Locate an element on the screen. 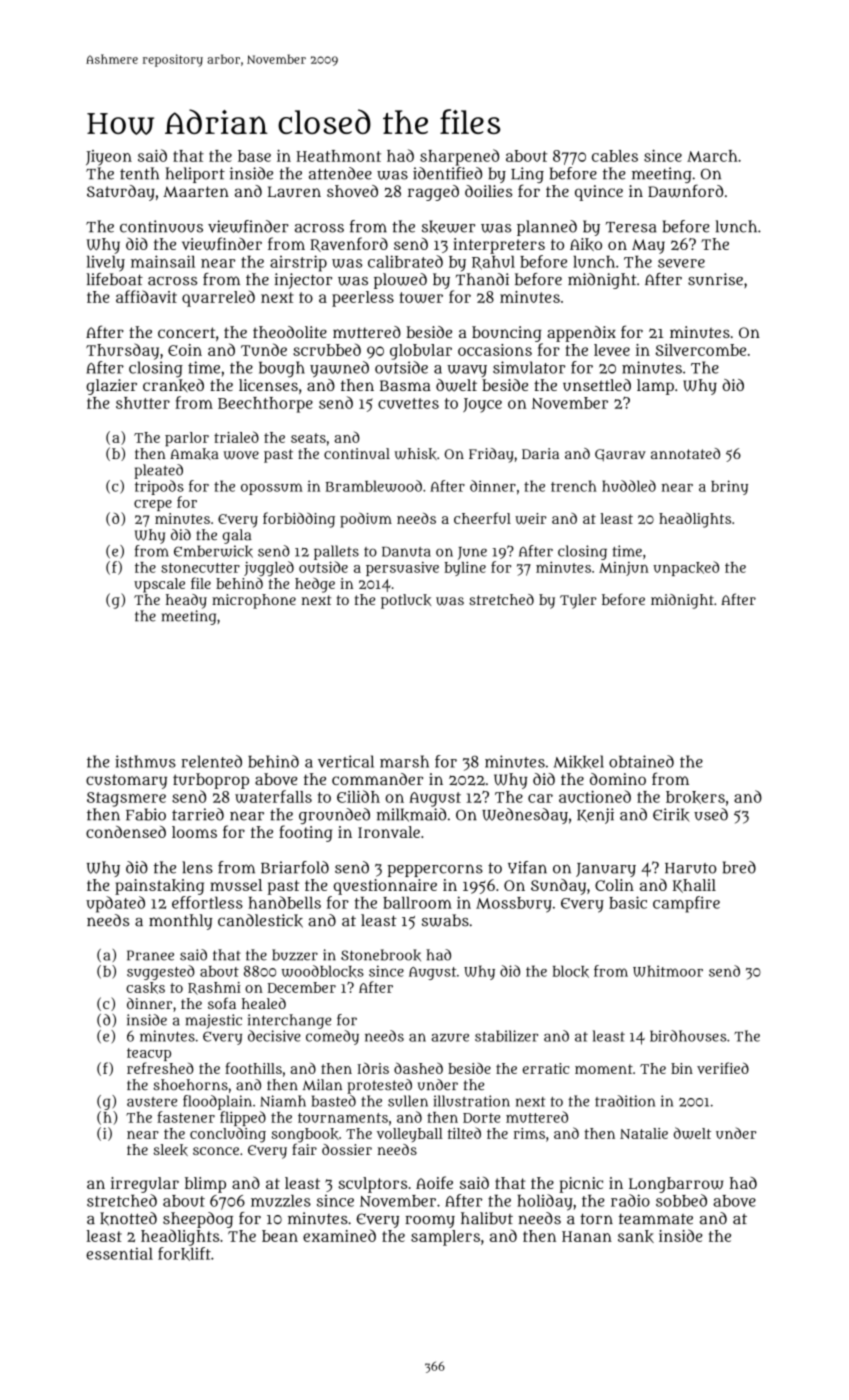 The image size is (849, 1400). Jiyeon is located at coordinates (109, 158).
